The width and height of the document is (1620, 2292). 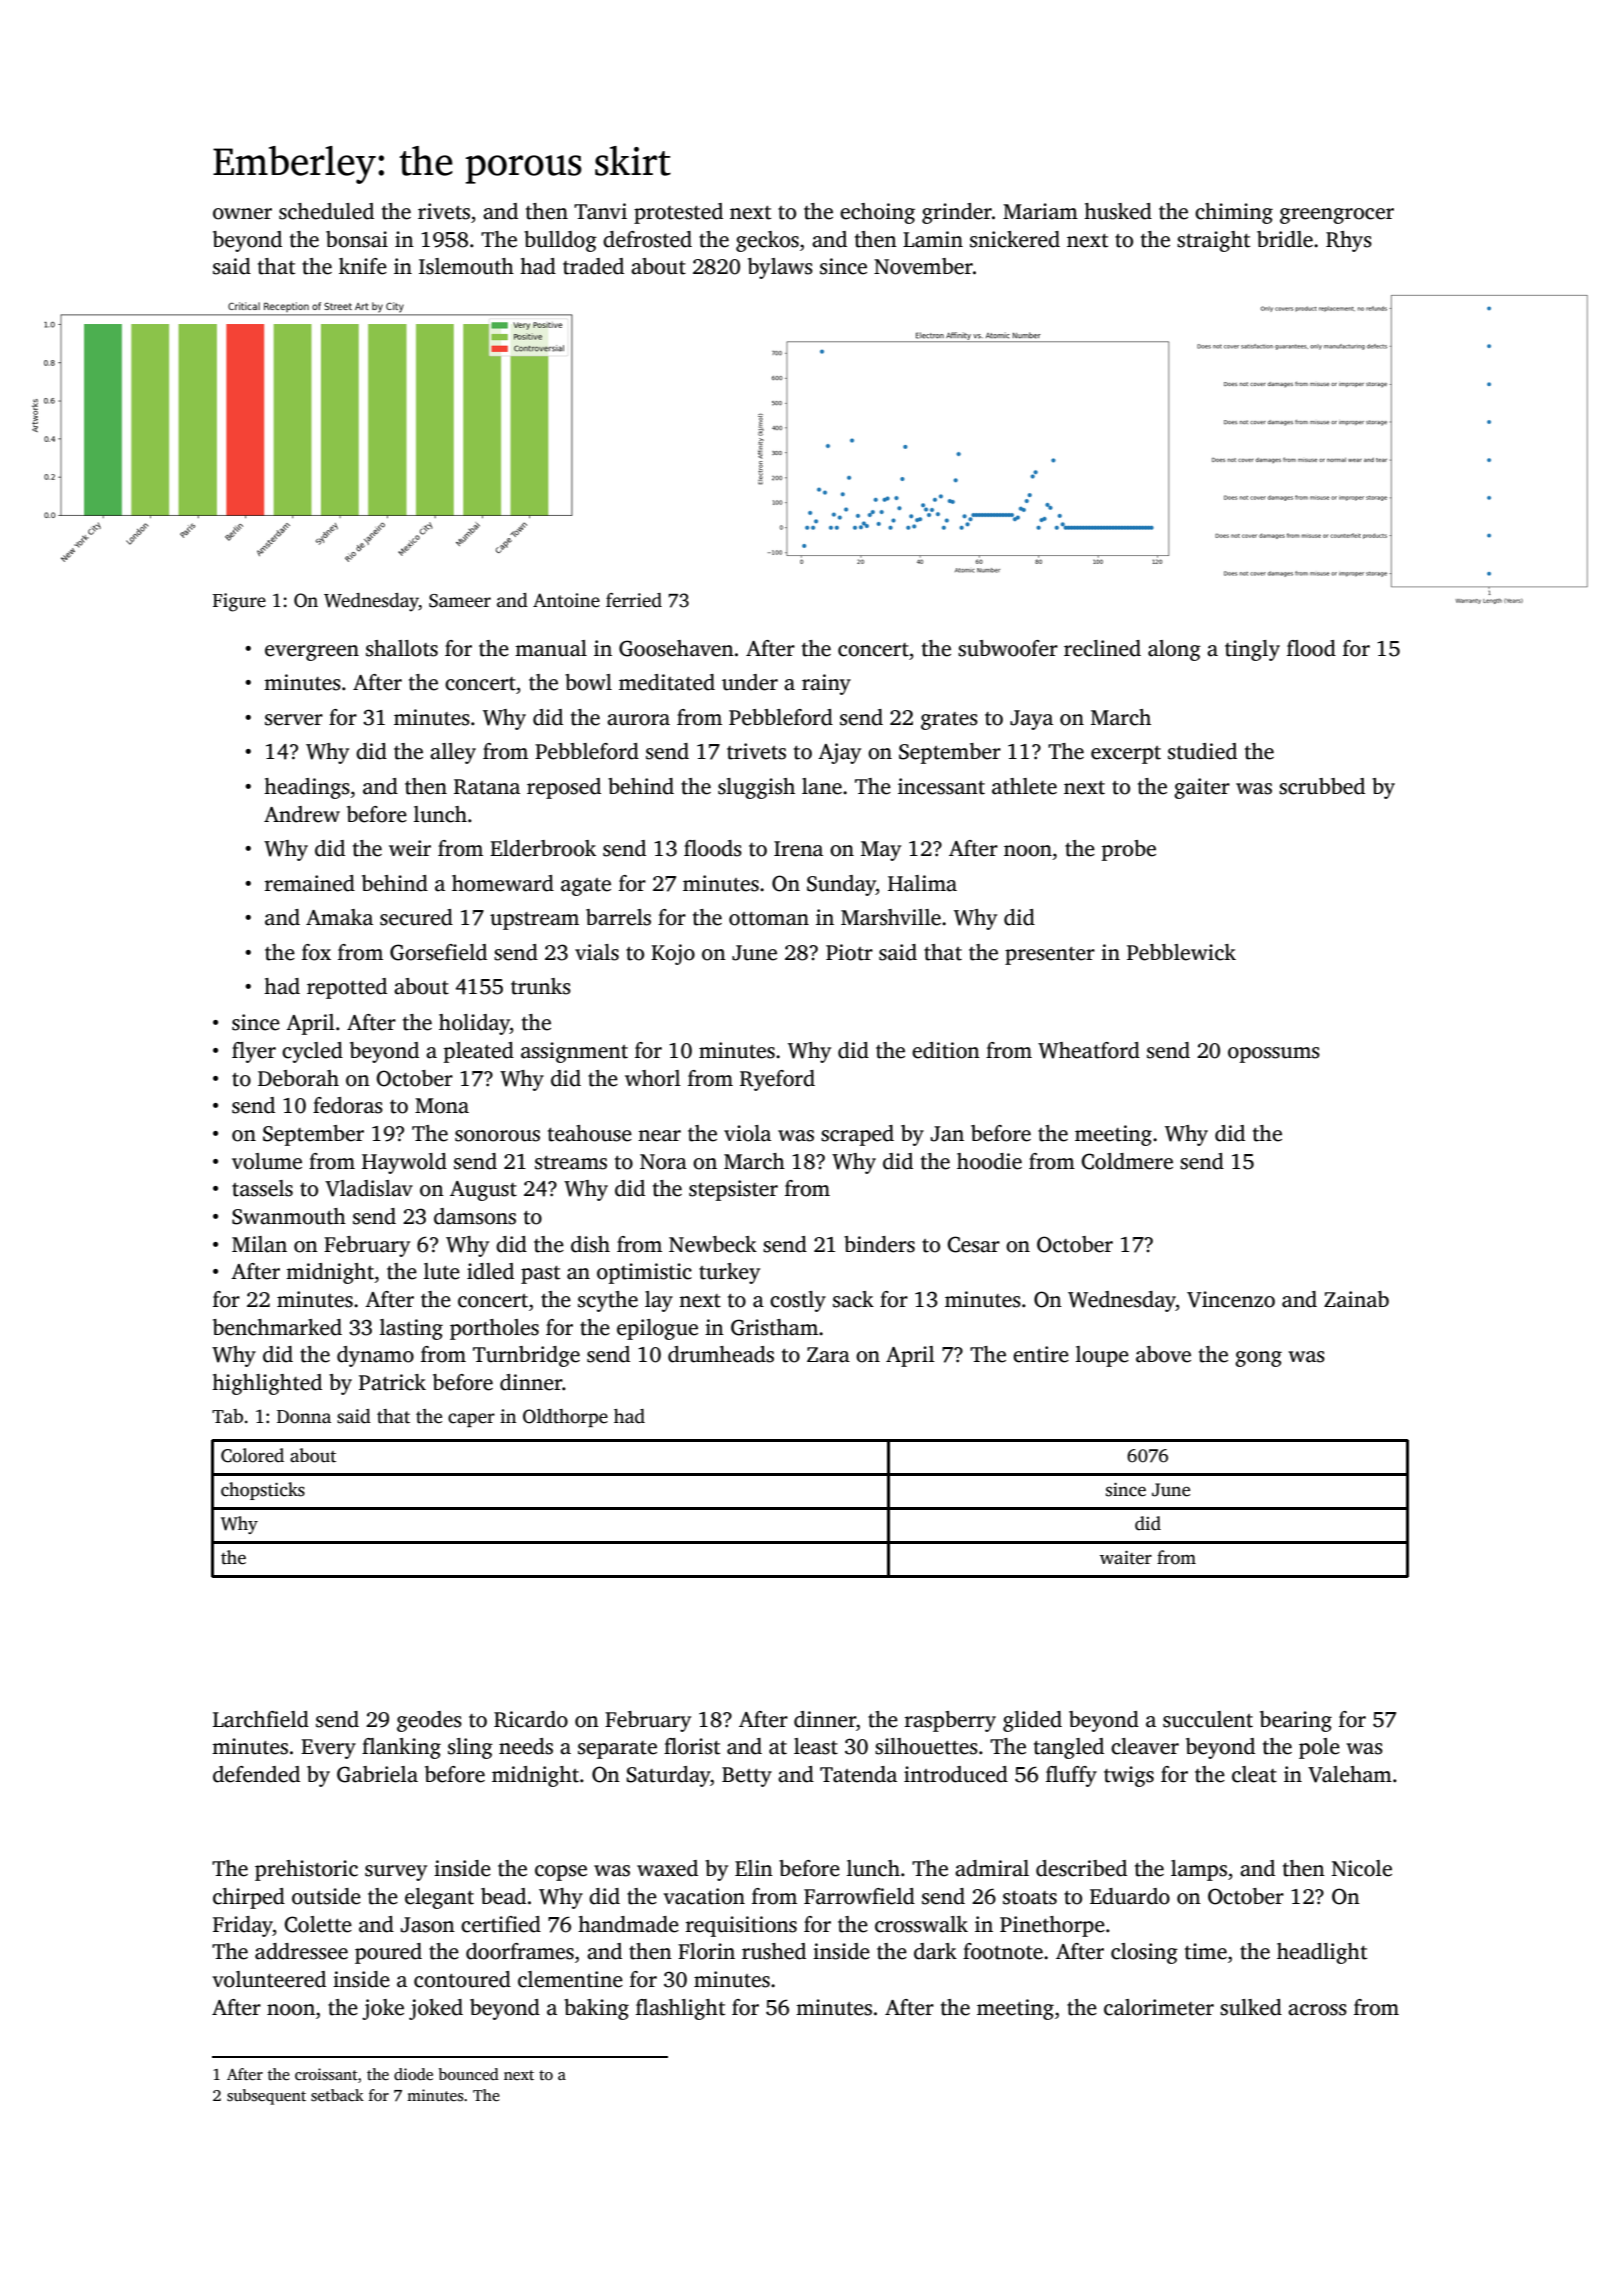 I want to click on tingly, so click(x=1252, y=650).
